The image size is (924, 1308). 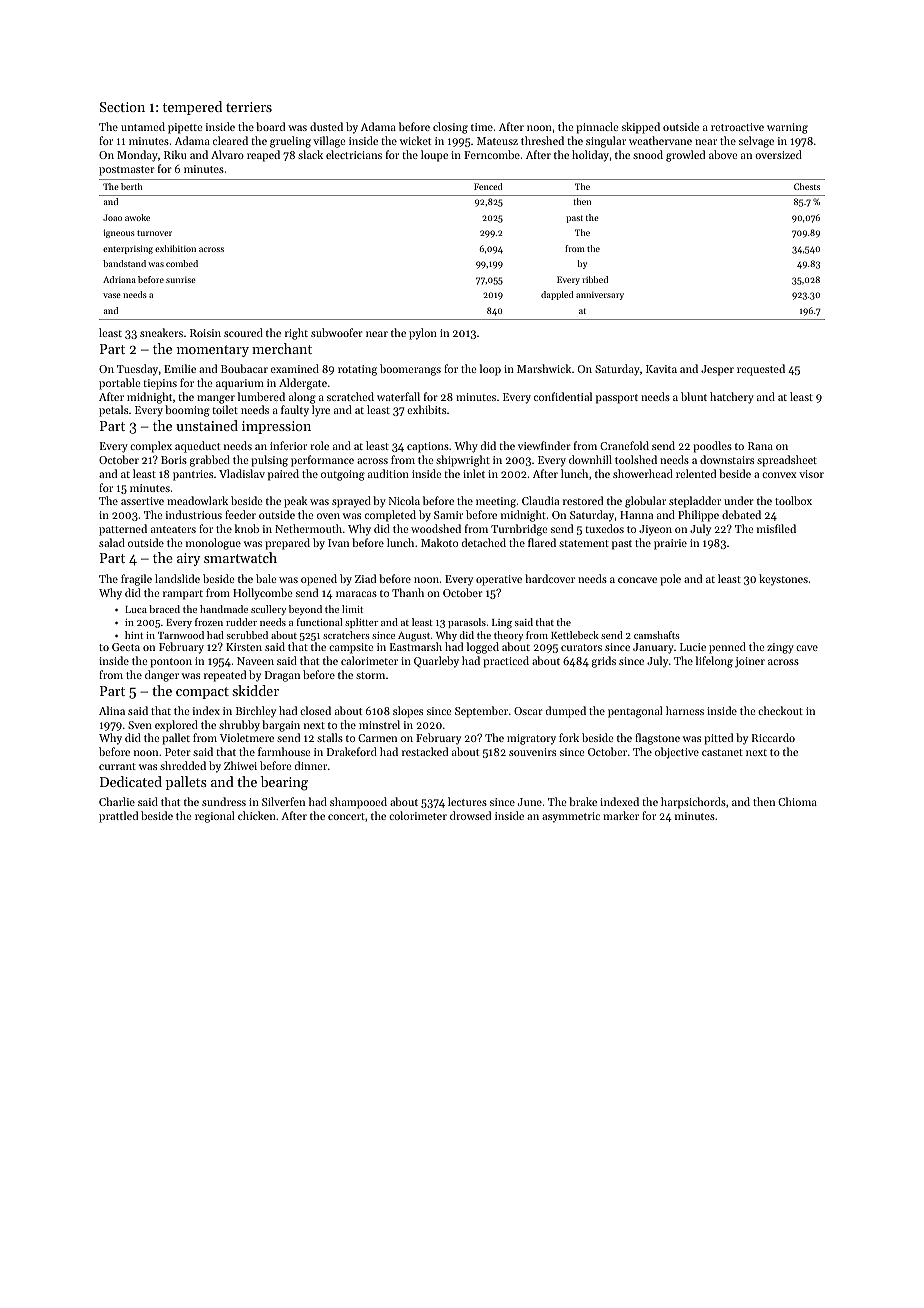 I want to click on Kavita, so click(x=661, y=369).
